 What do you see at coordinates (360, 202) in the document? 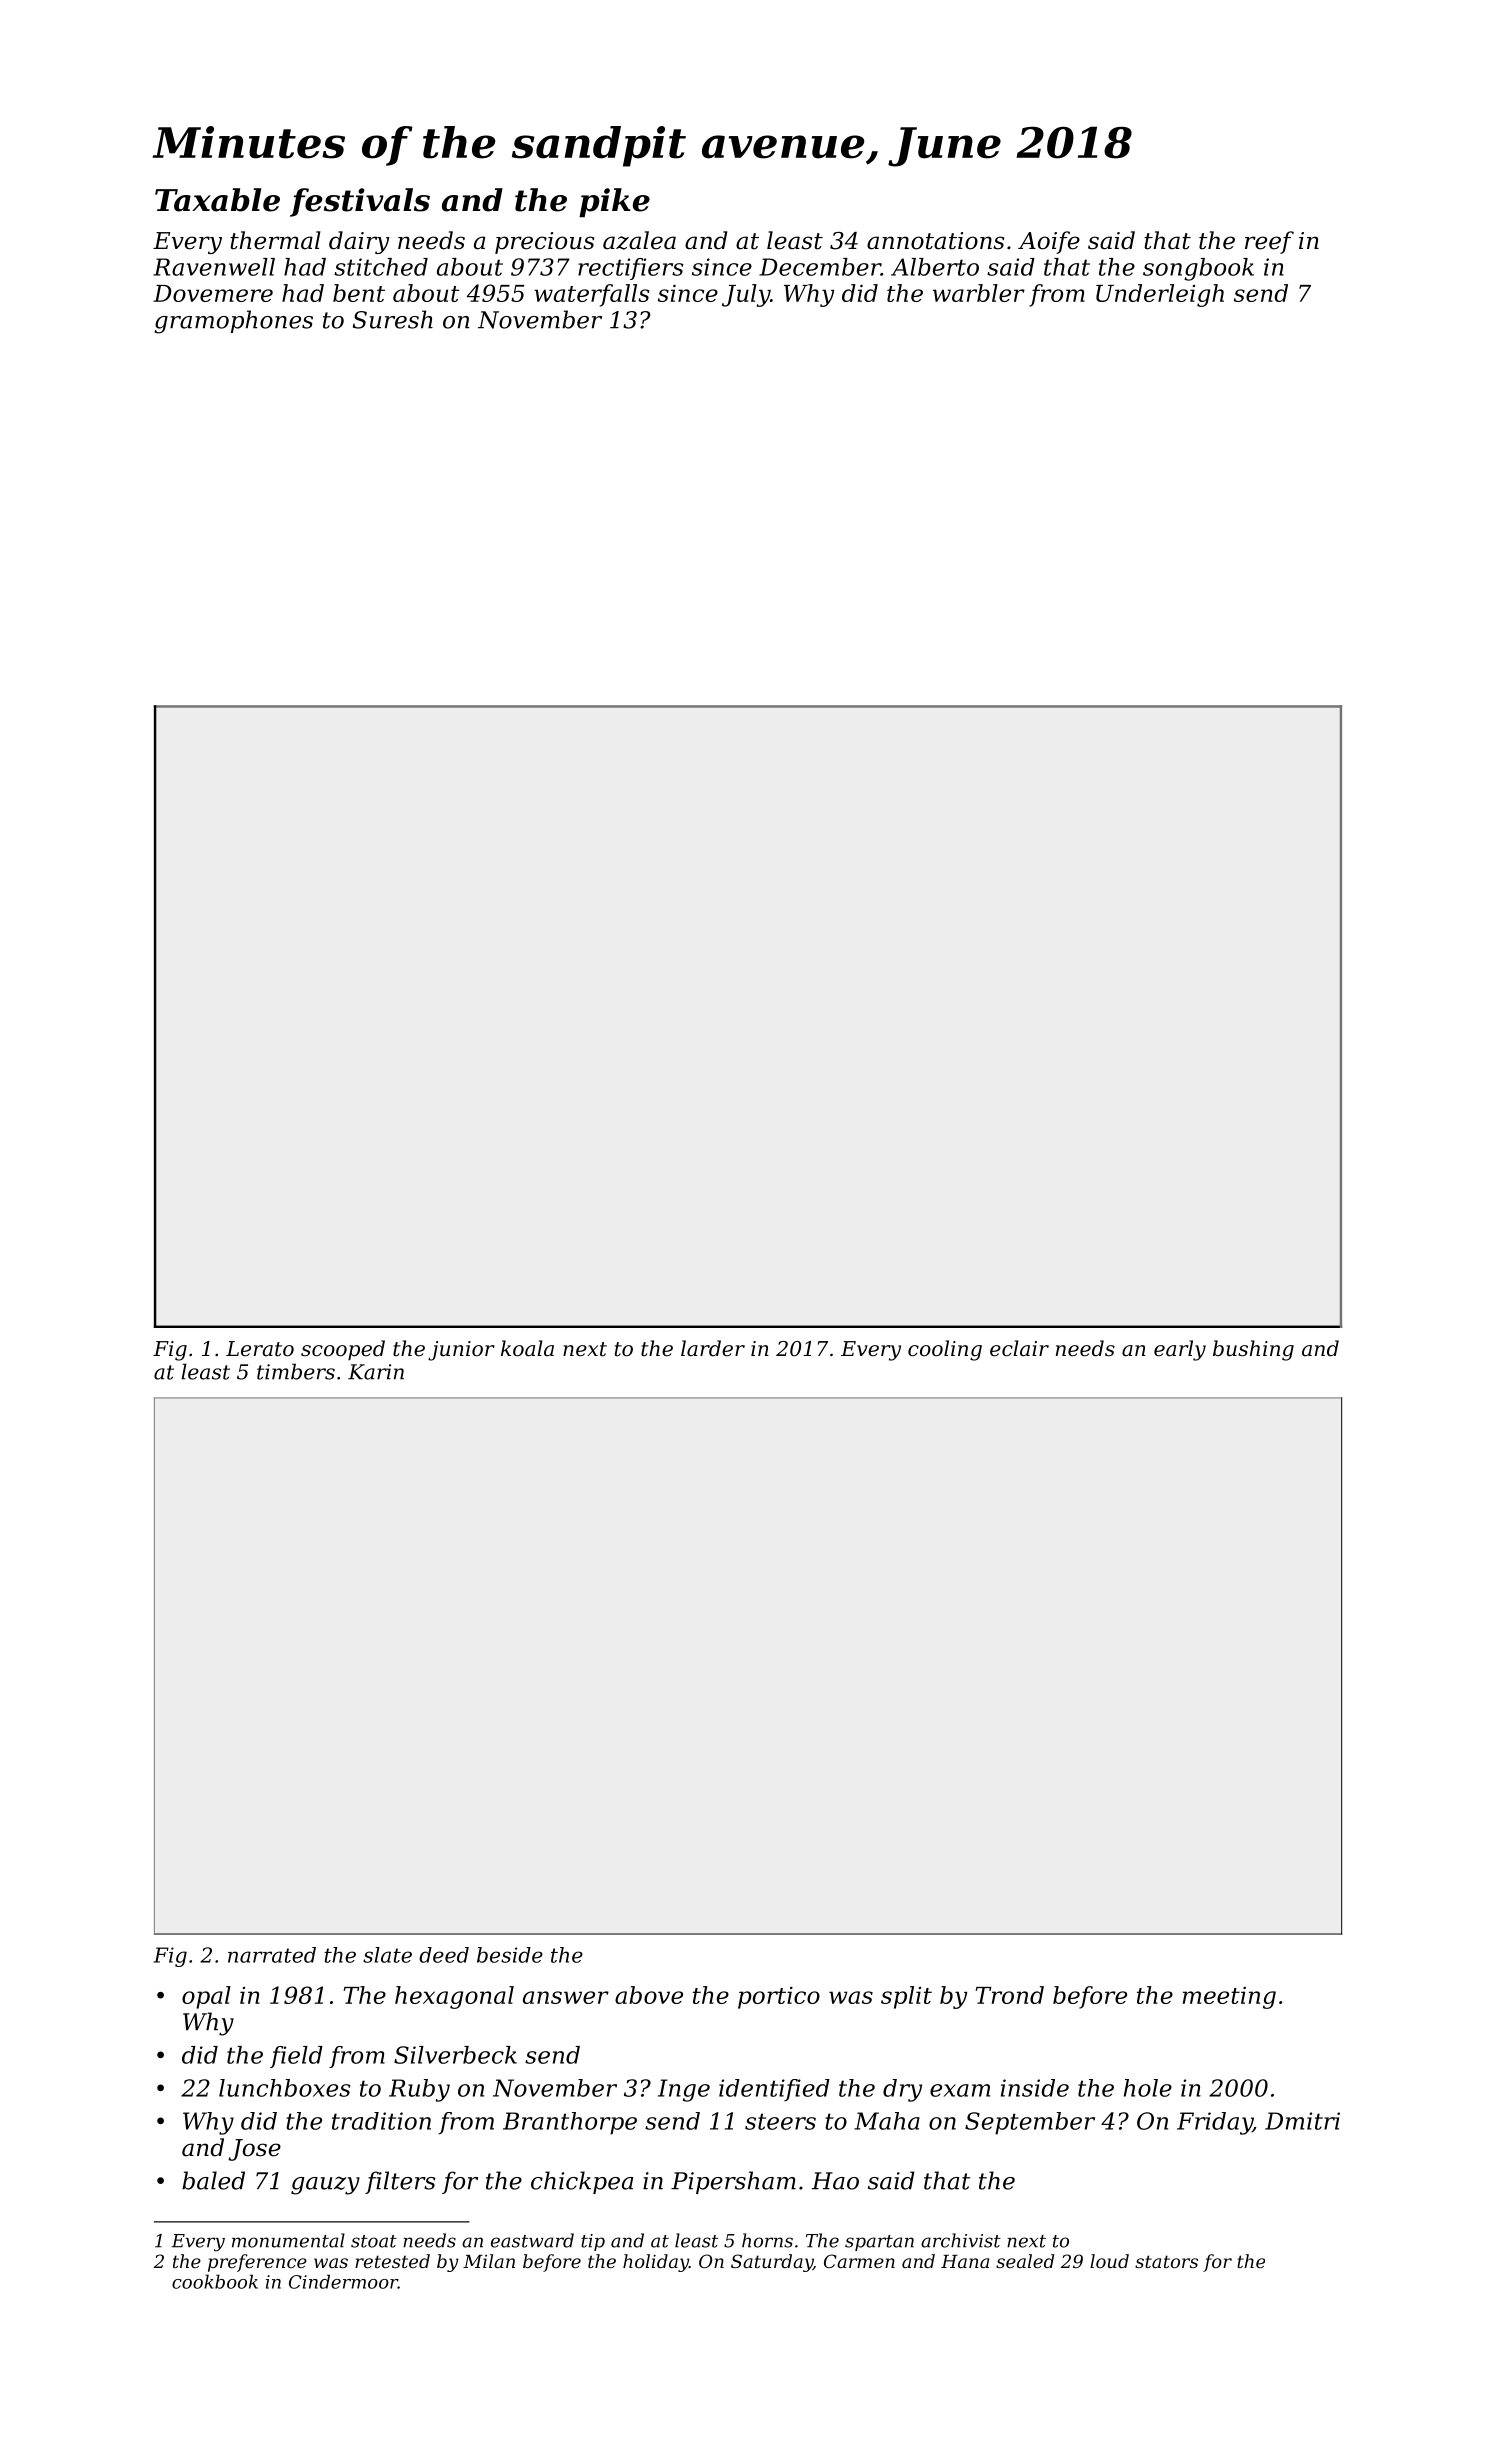
I see `festivals` at bounding box center [360, 202].
